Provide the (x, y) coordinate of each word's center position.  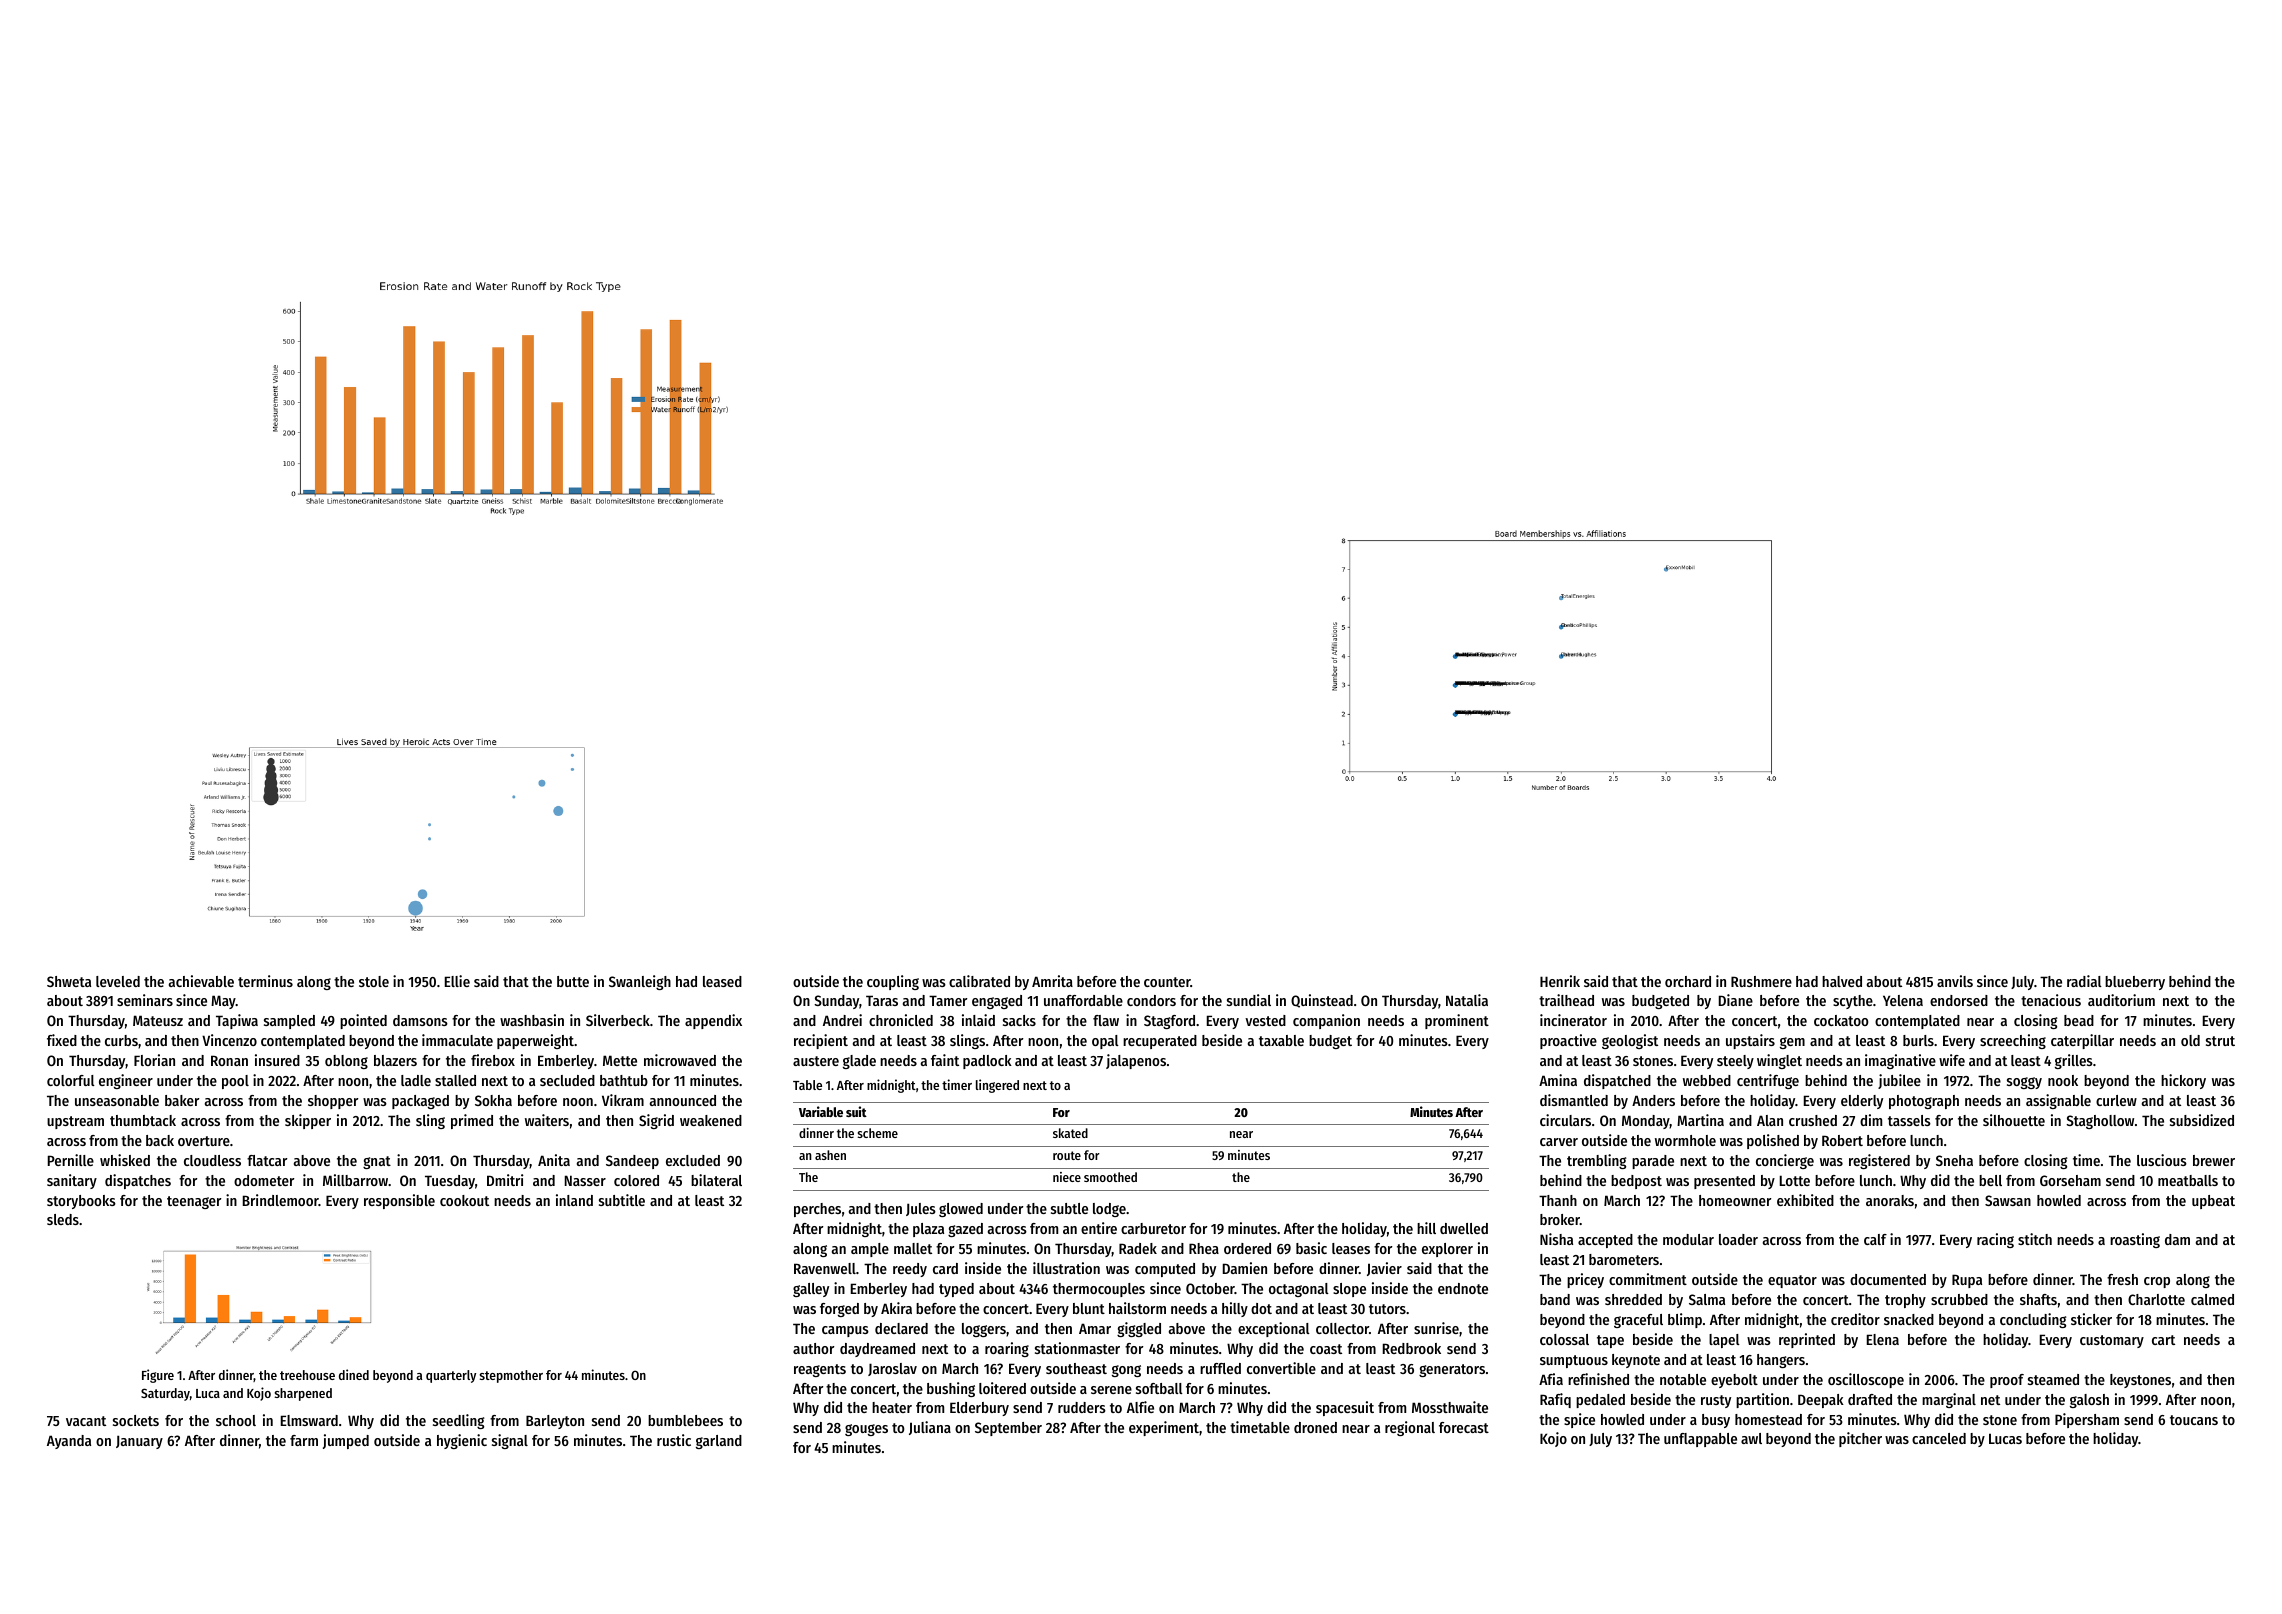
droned (1315, 1427)
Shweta (69, 981)
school (236, 1420)
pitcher (1860, 1439)
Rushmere (1761, 981)
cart (2163, 1340)
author (813, 1348)
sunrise (1436, 1328)
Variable (821, 1111)
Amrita (1052, 981)
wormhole (1685, 1140)
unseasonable (117, 1100)
